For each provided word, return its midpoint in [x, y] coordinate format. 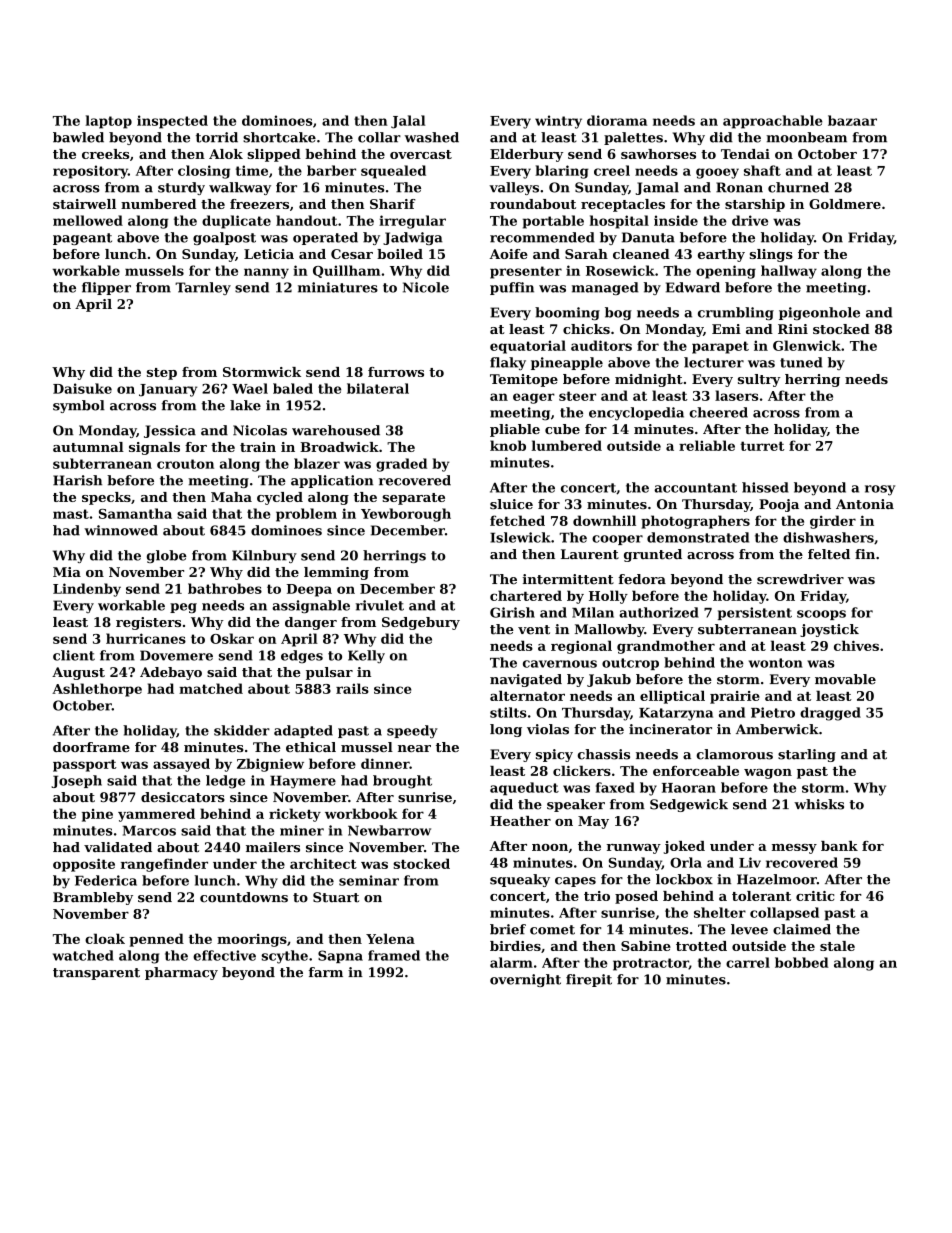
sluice [511, 504]
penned [156, 940]
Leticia [269, 254]
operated [325, 238]
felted [829, 554]
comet [552, 930]
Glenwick [807, 345]
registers [148, 623]
